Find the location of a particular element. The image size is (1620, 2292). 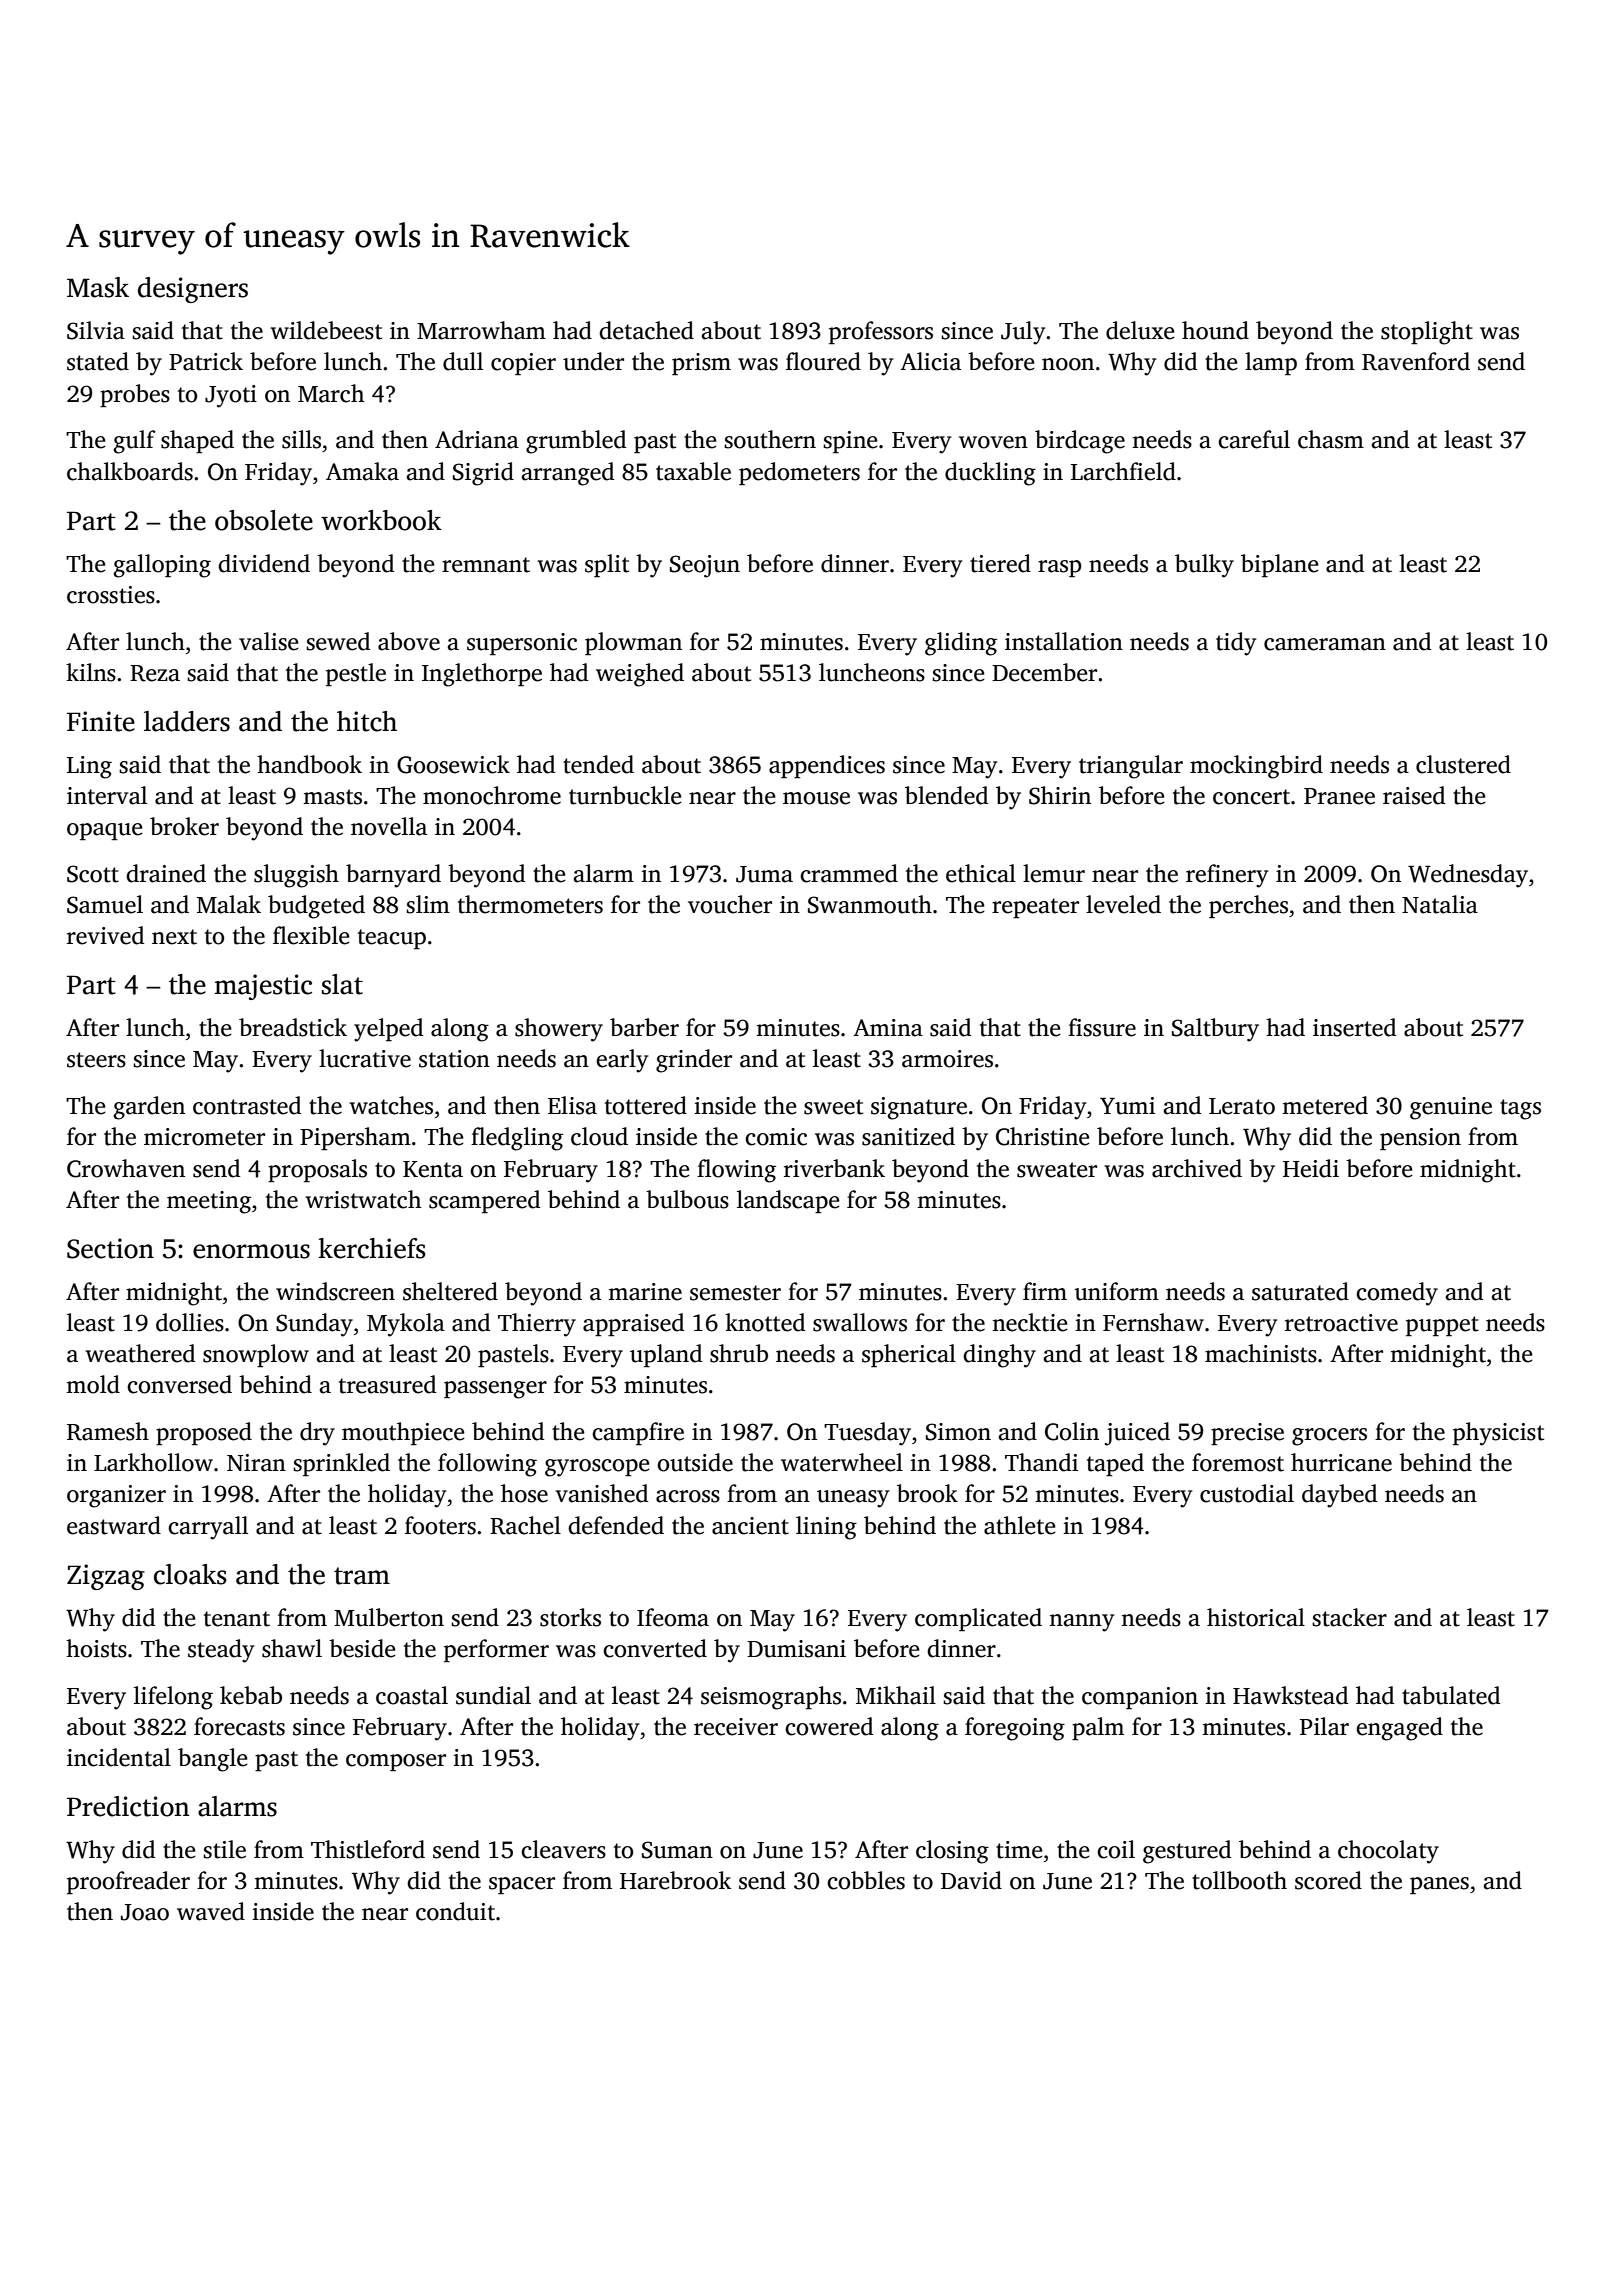

Mask is located at coordinates (98, 287).
